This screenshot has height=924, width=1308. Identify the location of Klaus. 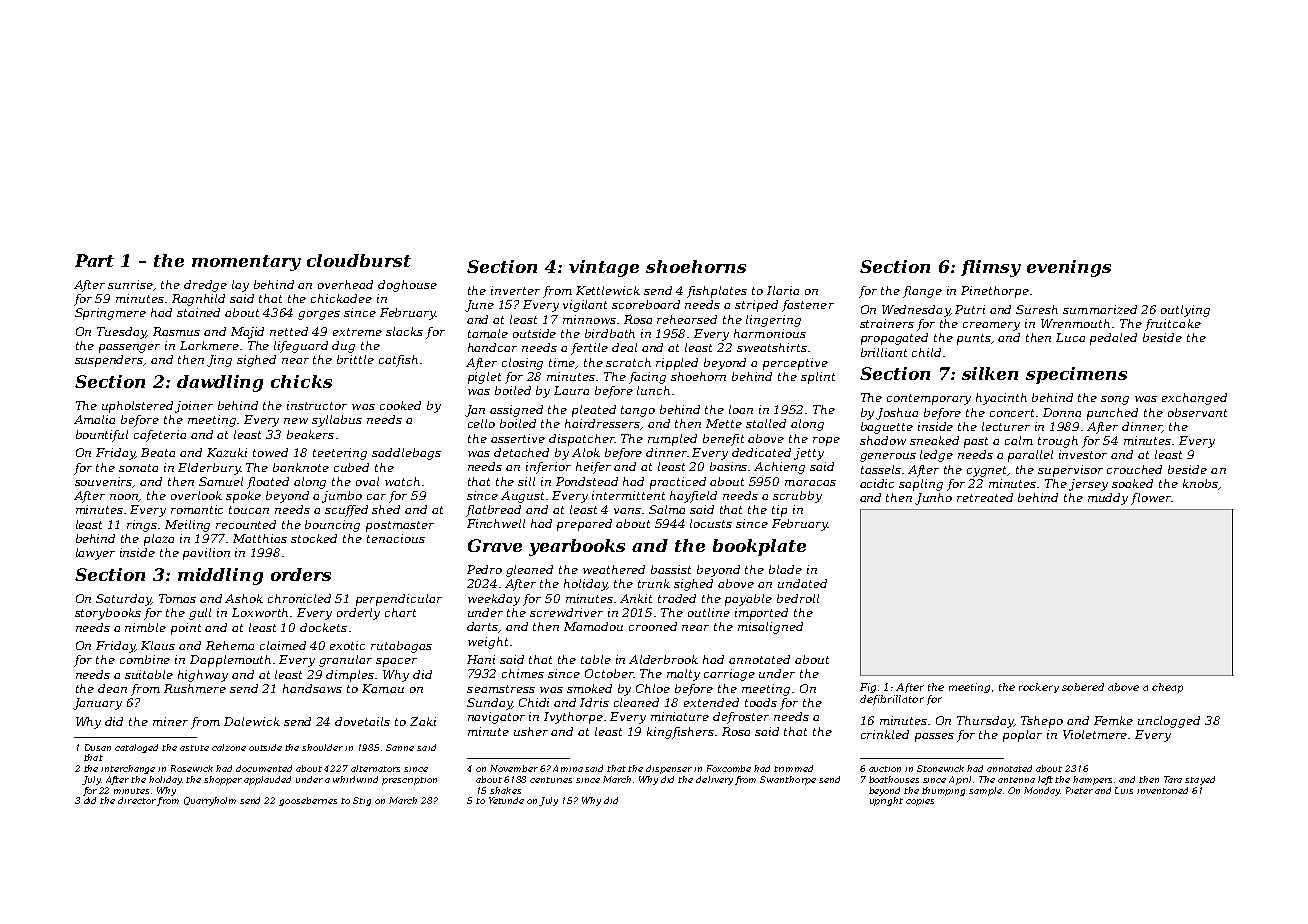
(158, 645).
